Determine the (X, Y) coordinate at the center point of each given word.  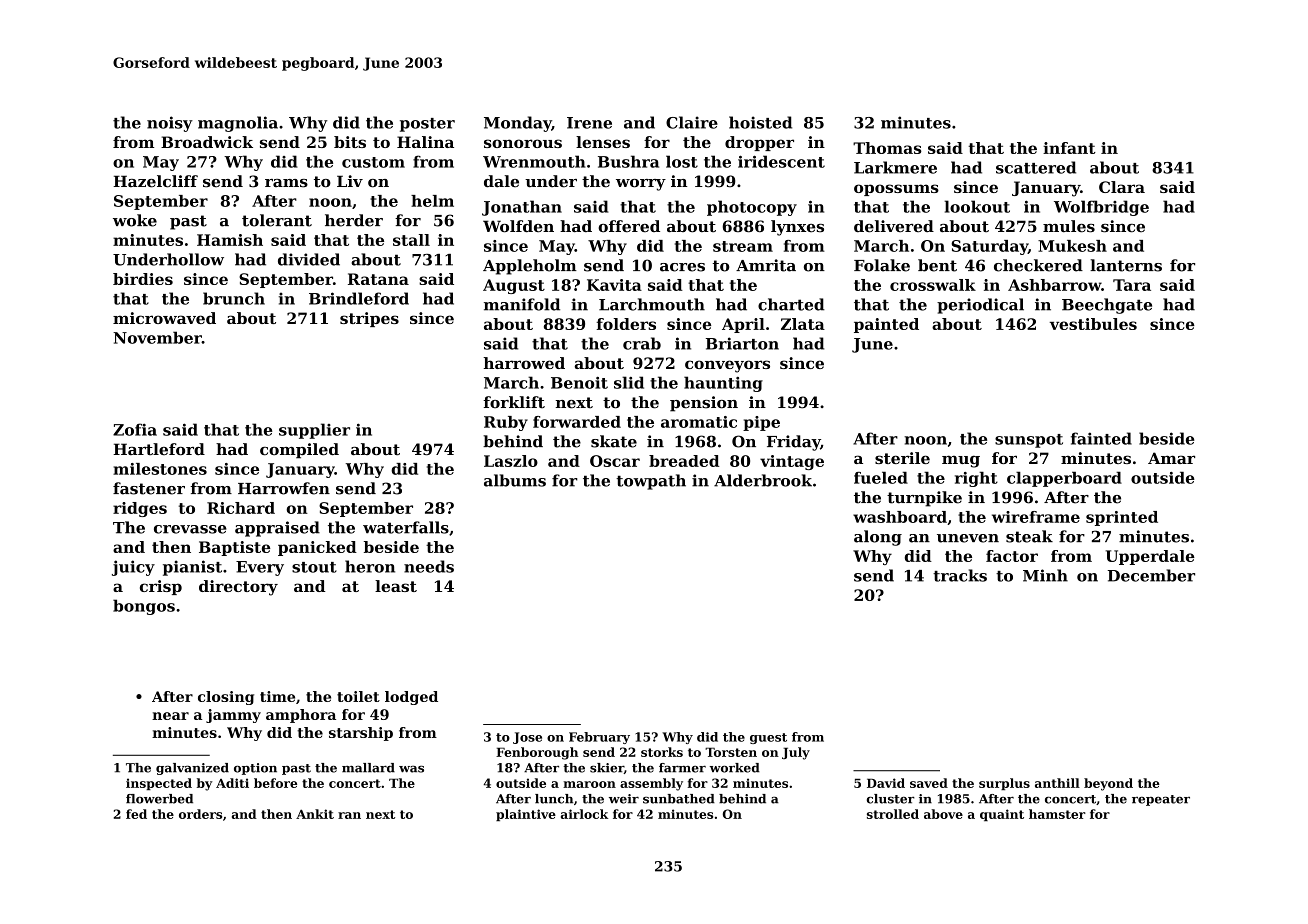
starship (361, 734)
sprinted (1122, 518)
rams (286, 183)
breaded (684, 461)
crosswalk (933, 285)
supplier (314, 431)
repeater (1161, 800)
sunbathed (679, 799)
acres (682, 267)
